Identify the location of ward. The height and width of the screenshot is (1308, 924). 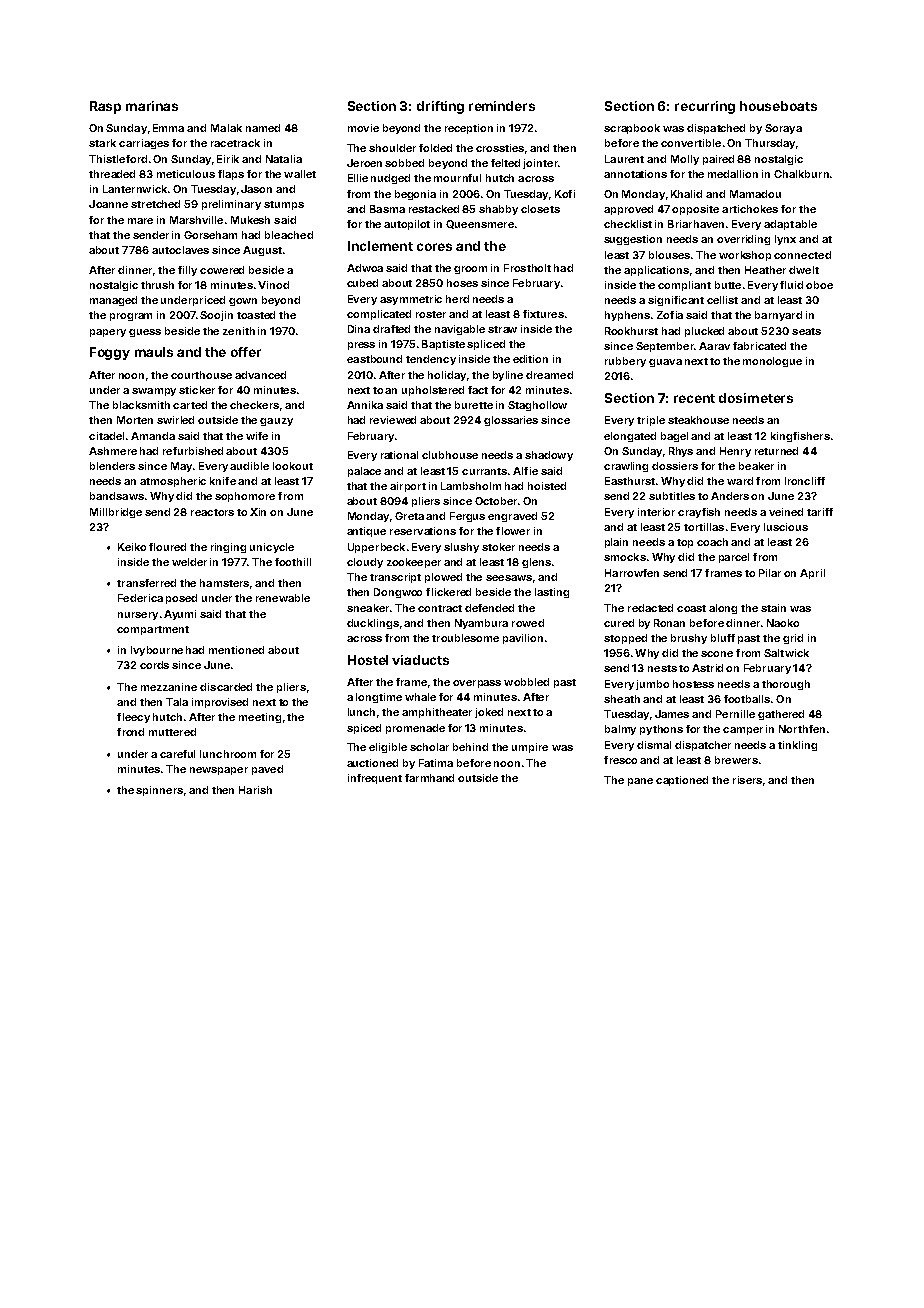
(740, 481).
